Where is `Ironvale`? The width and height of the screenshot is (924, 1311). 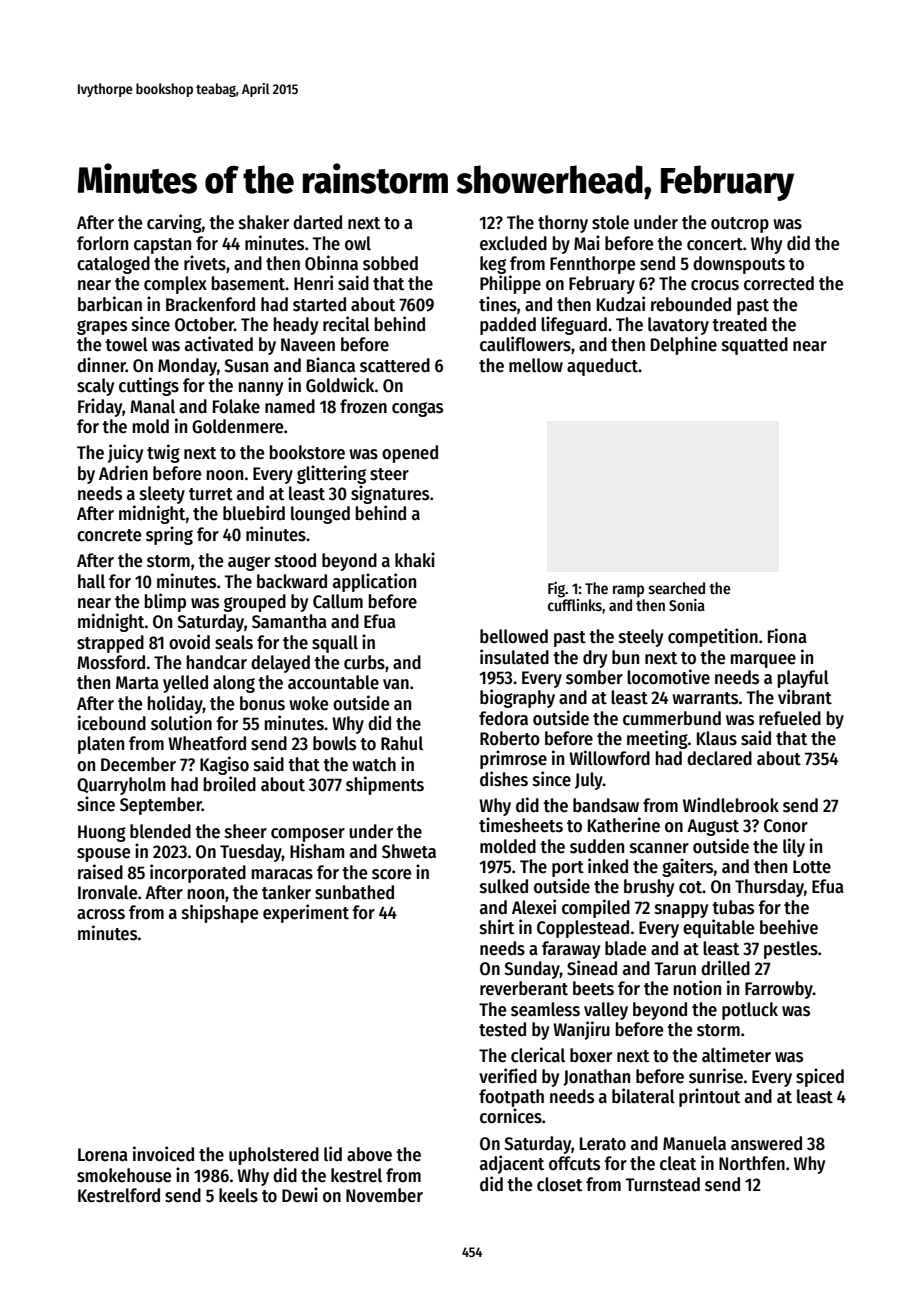
Ironvale is located at coordinates (107, 892).
